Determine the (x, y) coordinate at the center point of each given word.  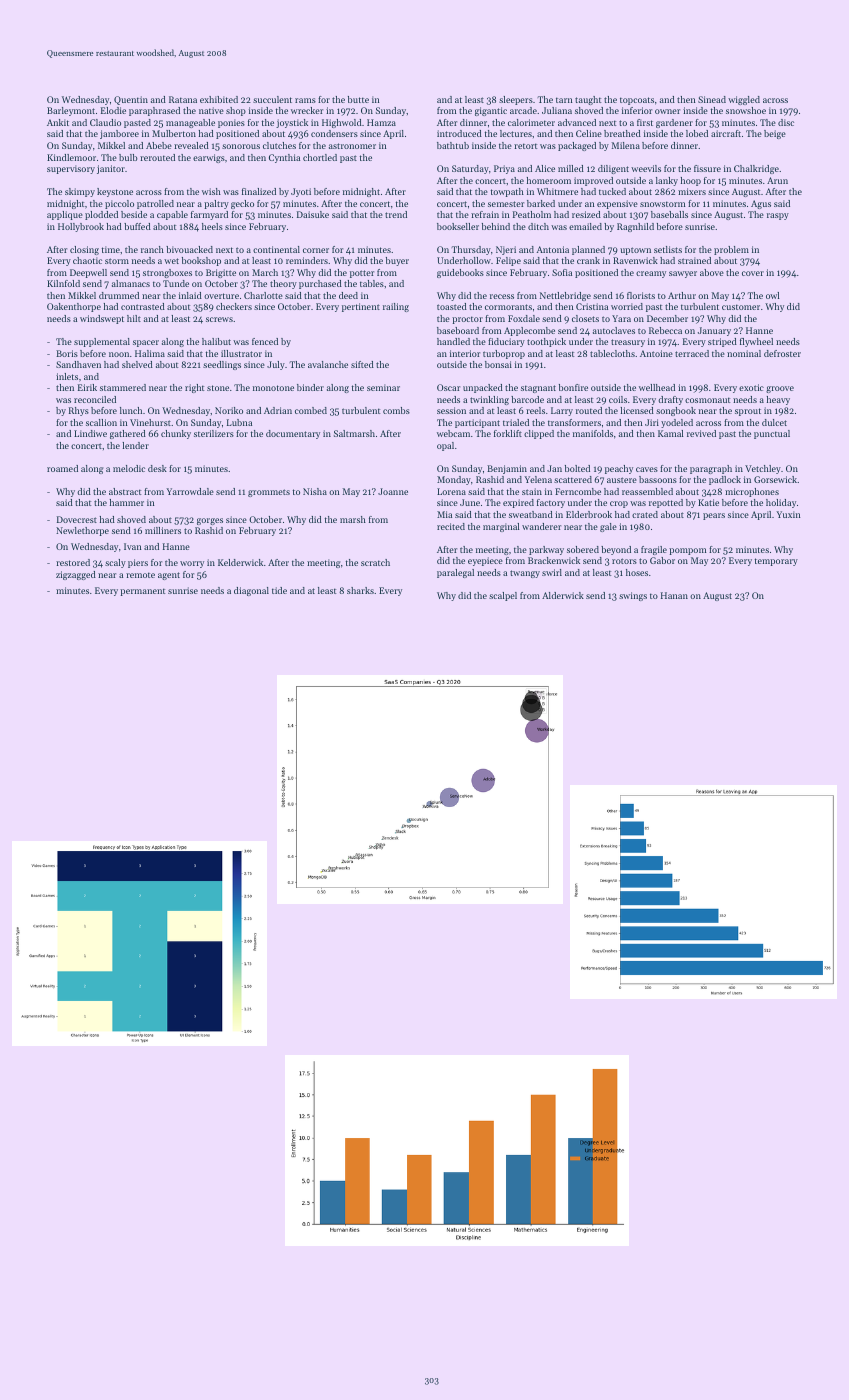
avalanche (328, 364)
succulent (272, 99)
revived (701, 433)
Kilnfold (63, 283)
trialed (516, 422)
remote (140, 575)
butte (358, 99)
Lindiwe (90, 433)
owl (773, 295)
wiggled (744, 100)
